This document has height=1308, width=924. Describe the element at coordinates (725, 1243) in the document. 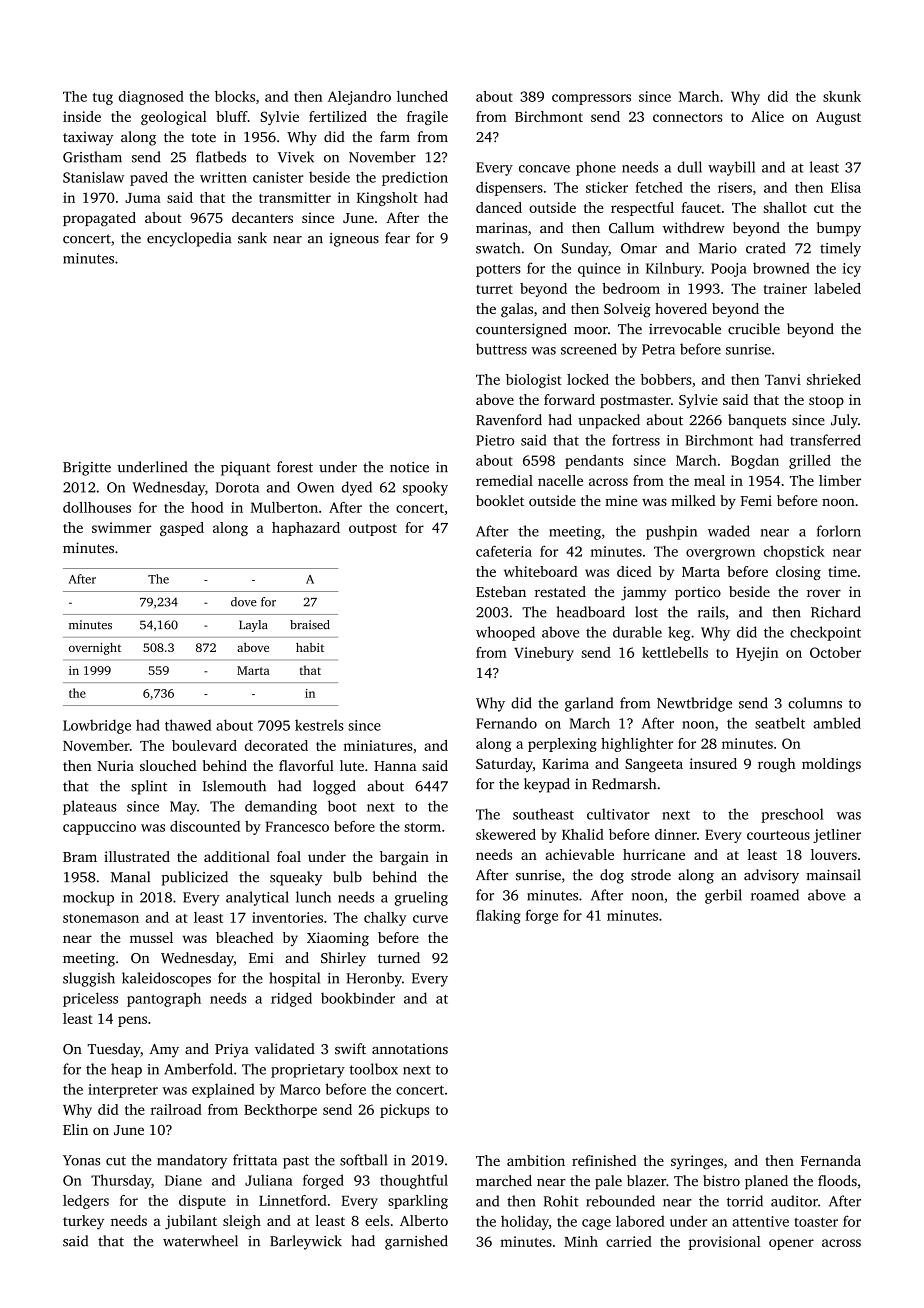

I see `provisional` at that location.
